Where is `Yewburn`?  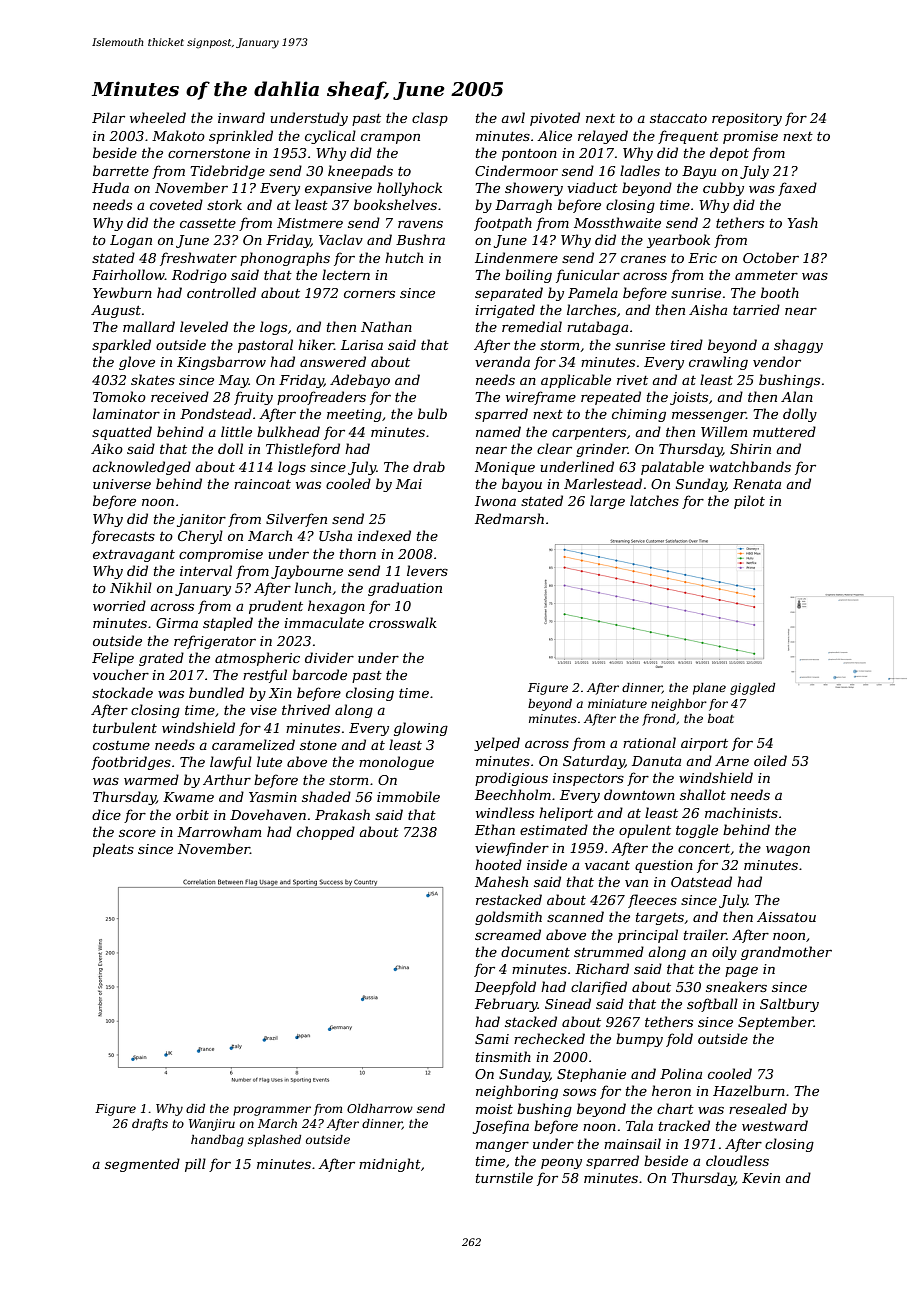 Yewburn is located at coordinates (122, 292).
